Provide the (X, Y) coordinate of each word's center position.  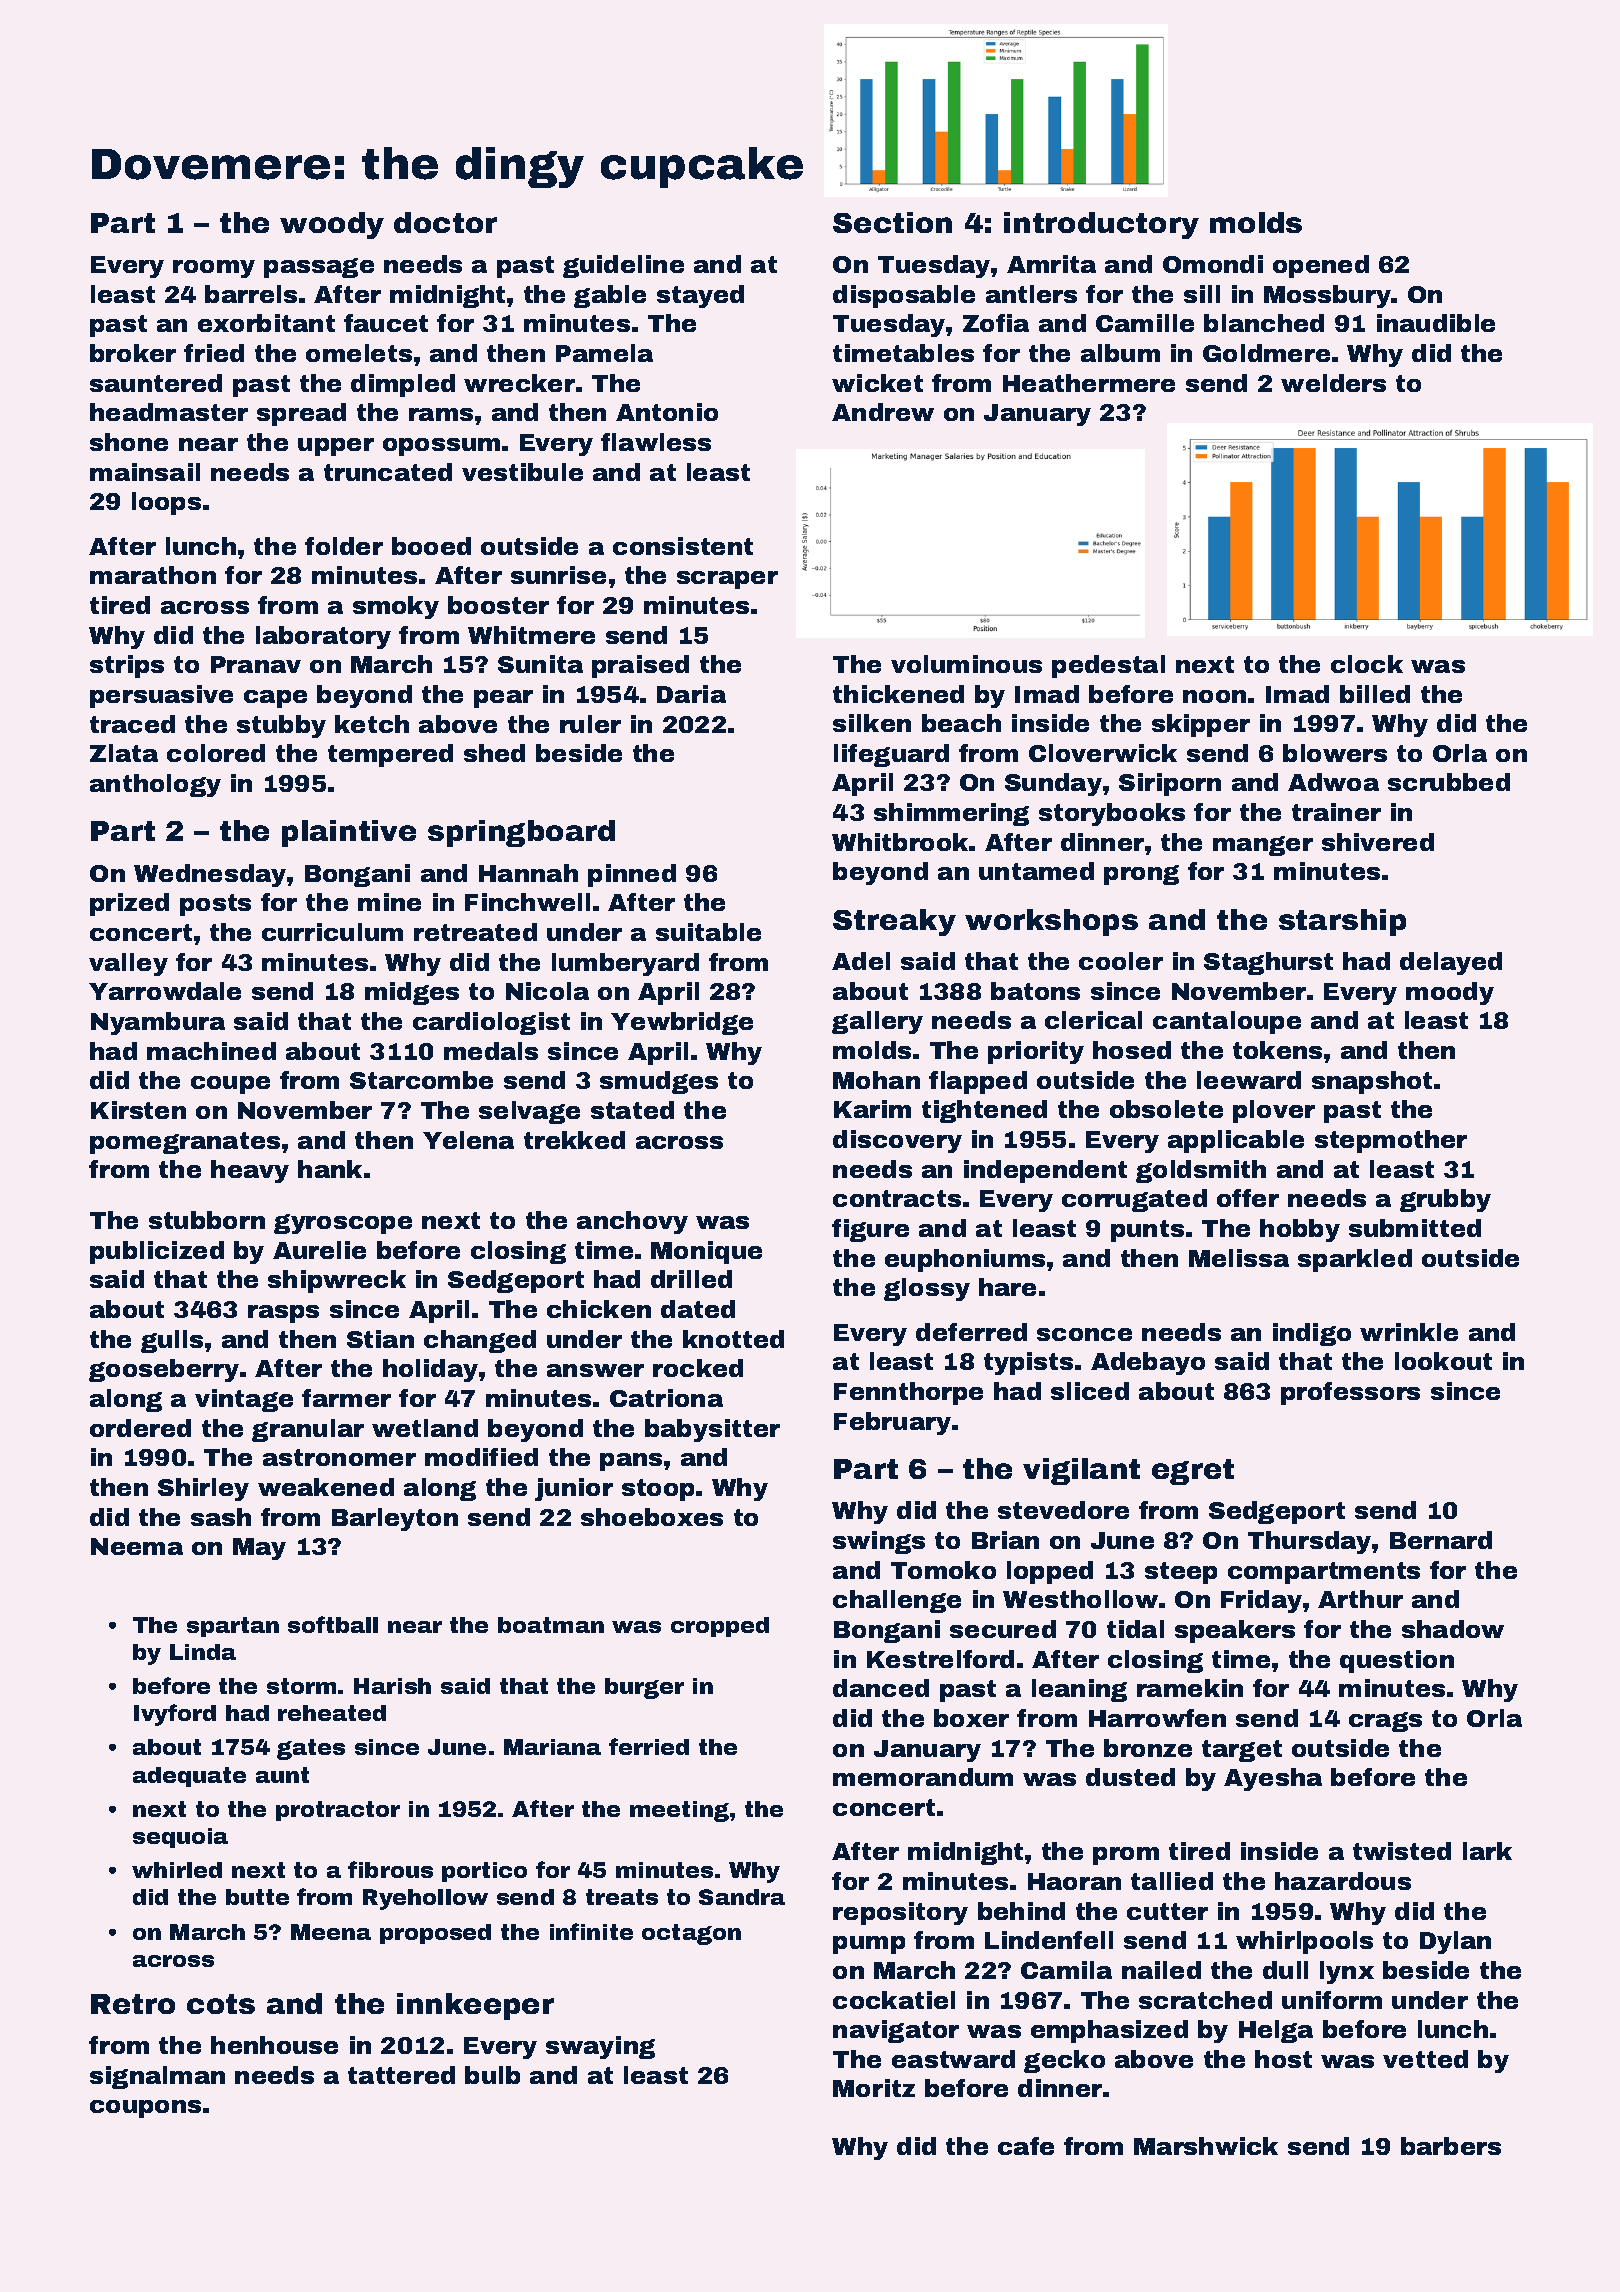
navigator (896, 2031)
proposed (435, 1934)
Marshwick (1206, 2146)
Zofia (996, 323)
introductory (1101, 225)
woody (332, 225)
